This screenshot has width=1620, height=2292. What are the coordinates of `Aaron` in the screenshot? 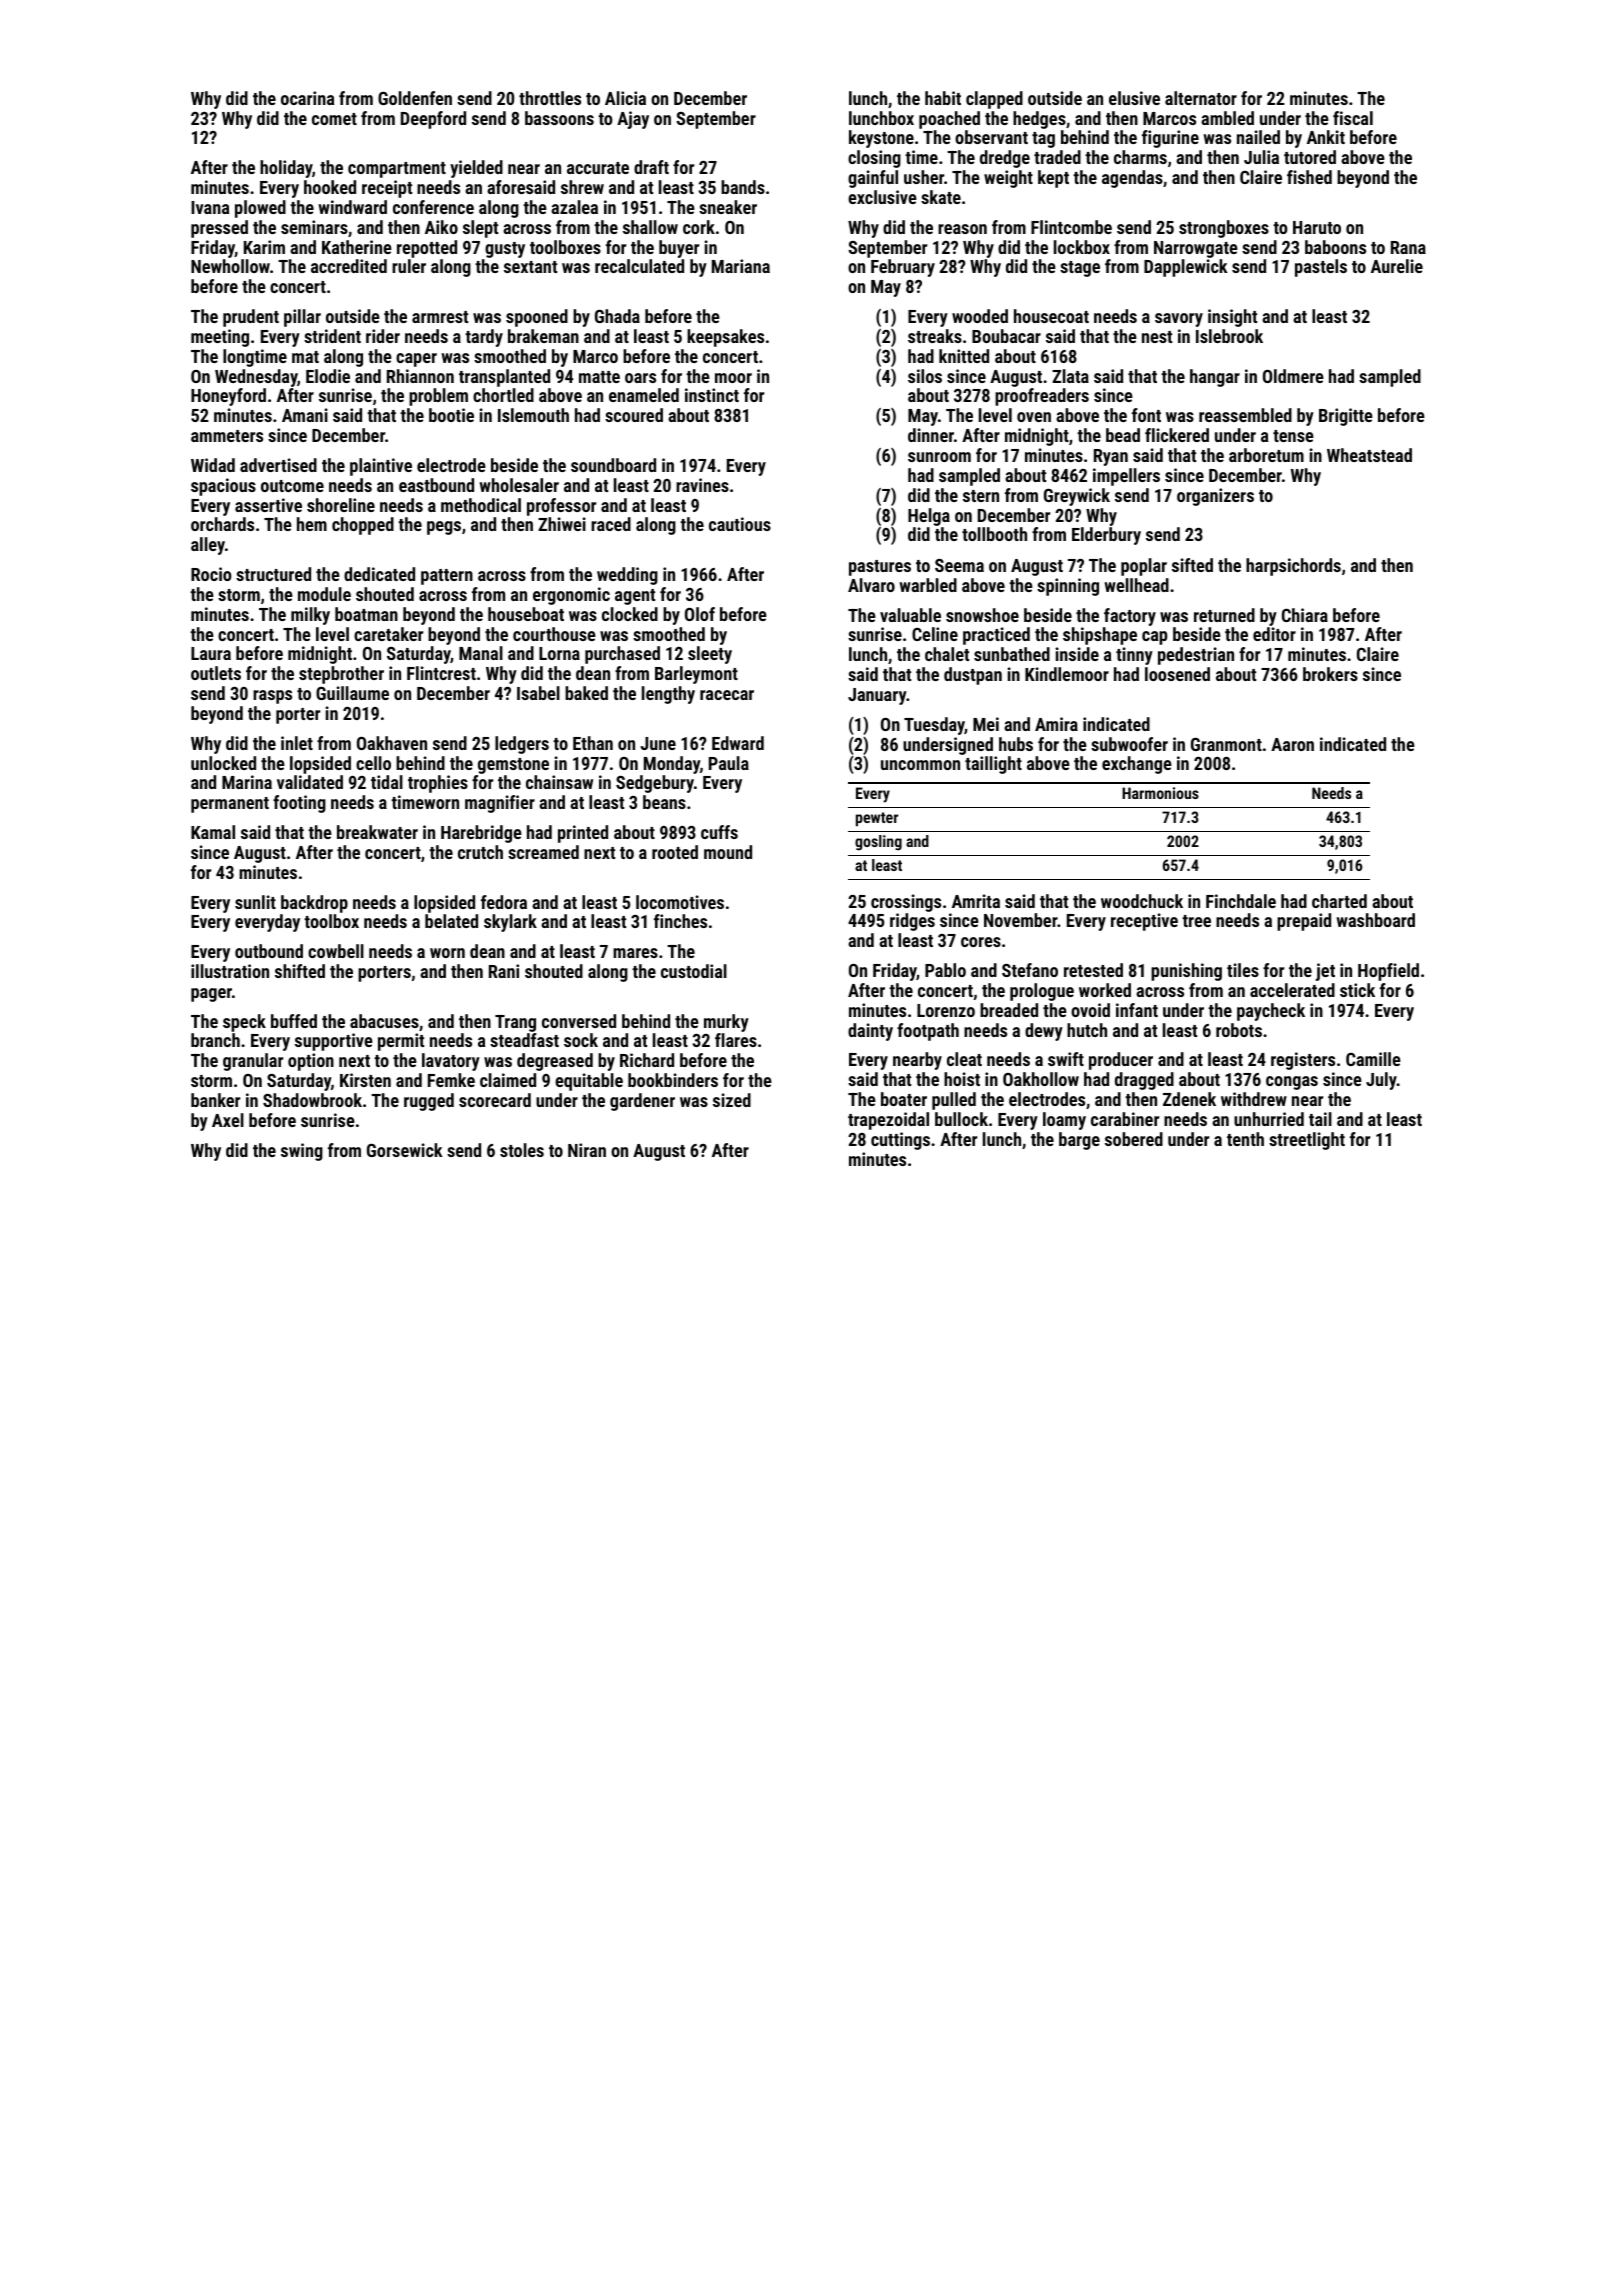 It's located at (1292, 744).
